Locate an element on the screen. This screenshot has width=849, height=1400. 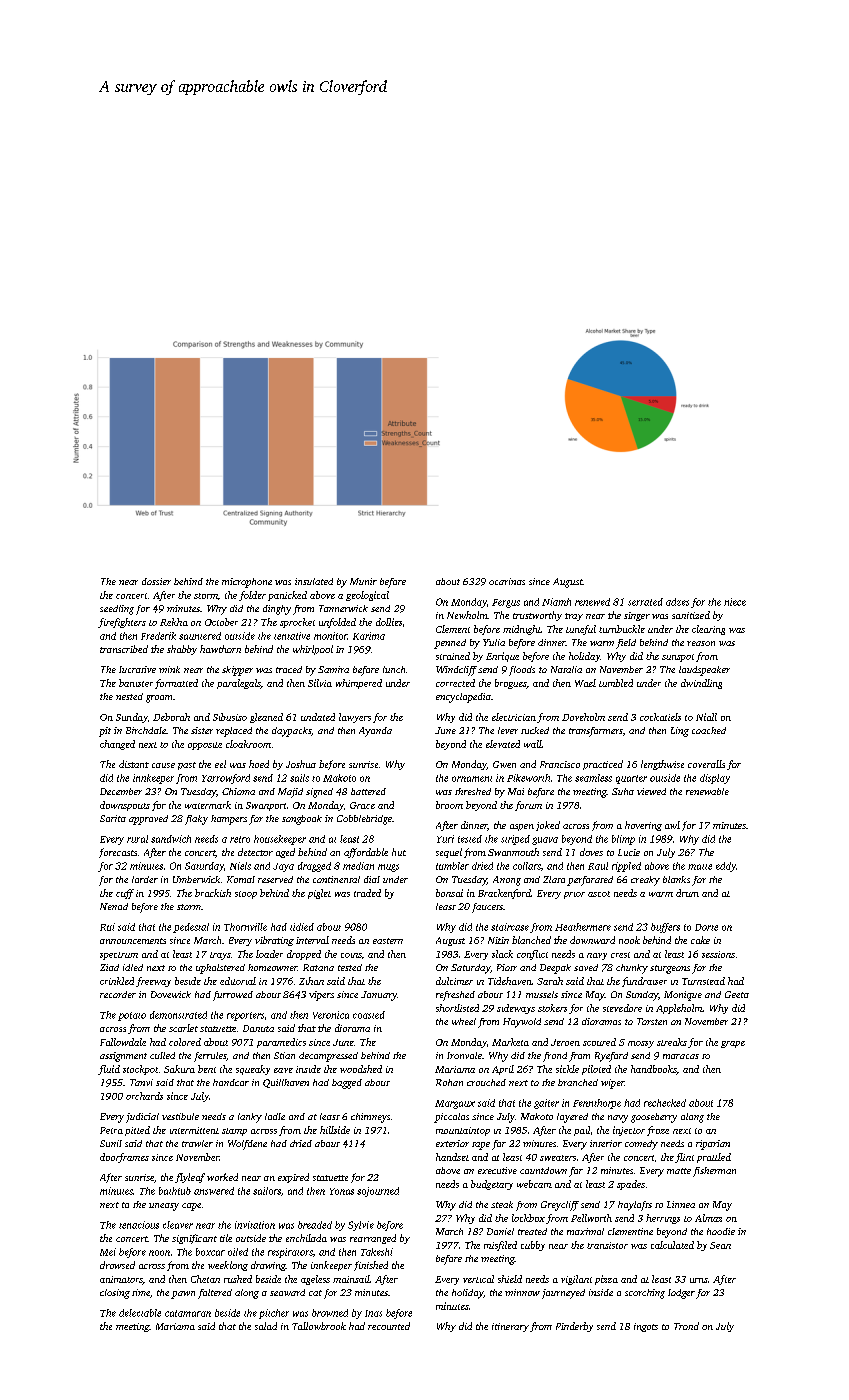
Munir is located at coordinates (363, 581).
